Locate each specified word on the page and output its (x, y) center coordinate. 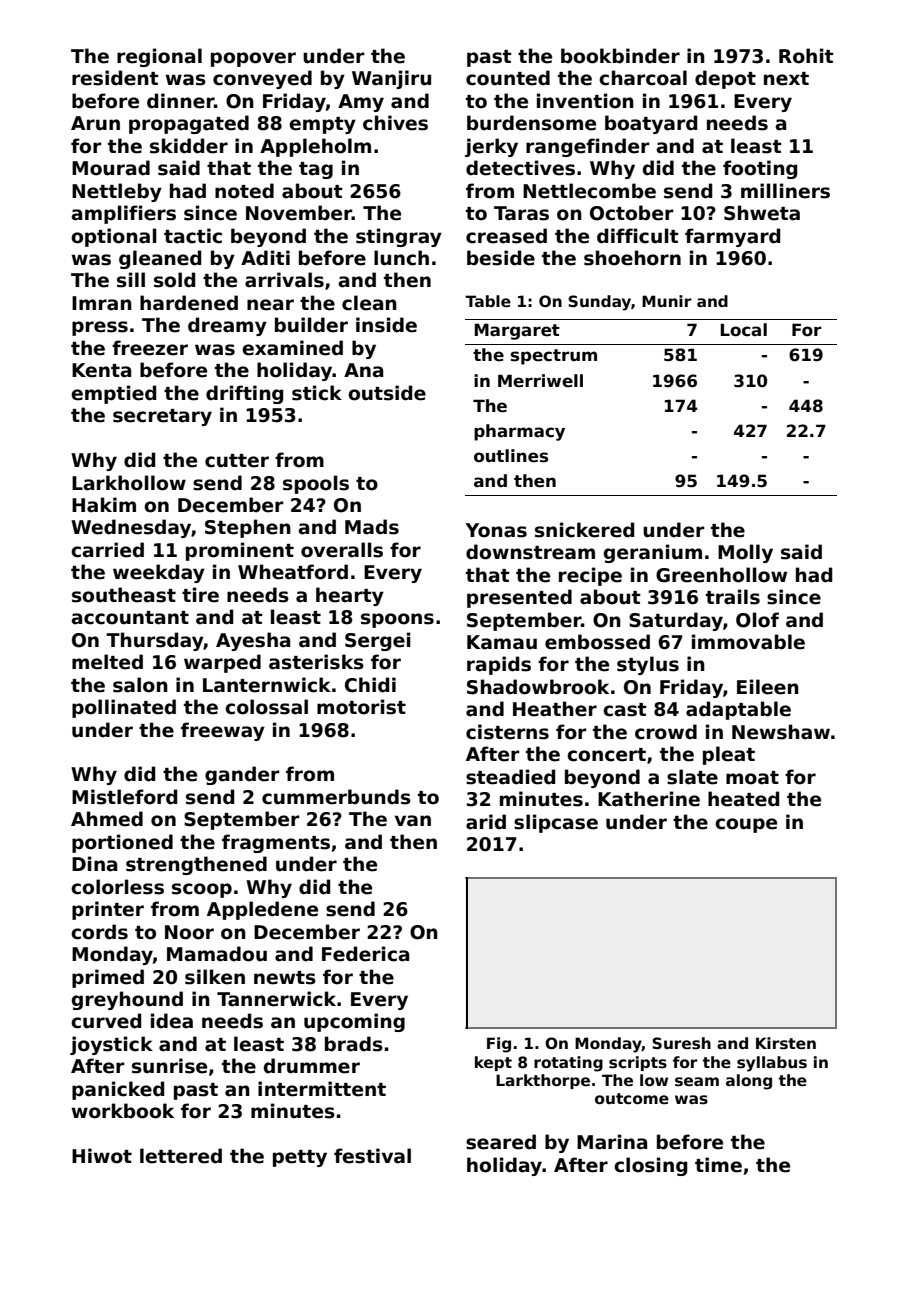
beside (501, 258)
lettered (181, 1156)
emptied (113, 394)
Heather (555, 709)
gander (242, 775)
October (632, 213)
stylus (648, 665)
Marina (612, 1142)
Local (744, 330)
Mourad (111, 168)
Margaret (517, 331)
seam (697, 1082)
